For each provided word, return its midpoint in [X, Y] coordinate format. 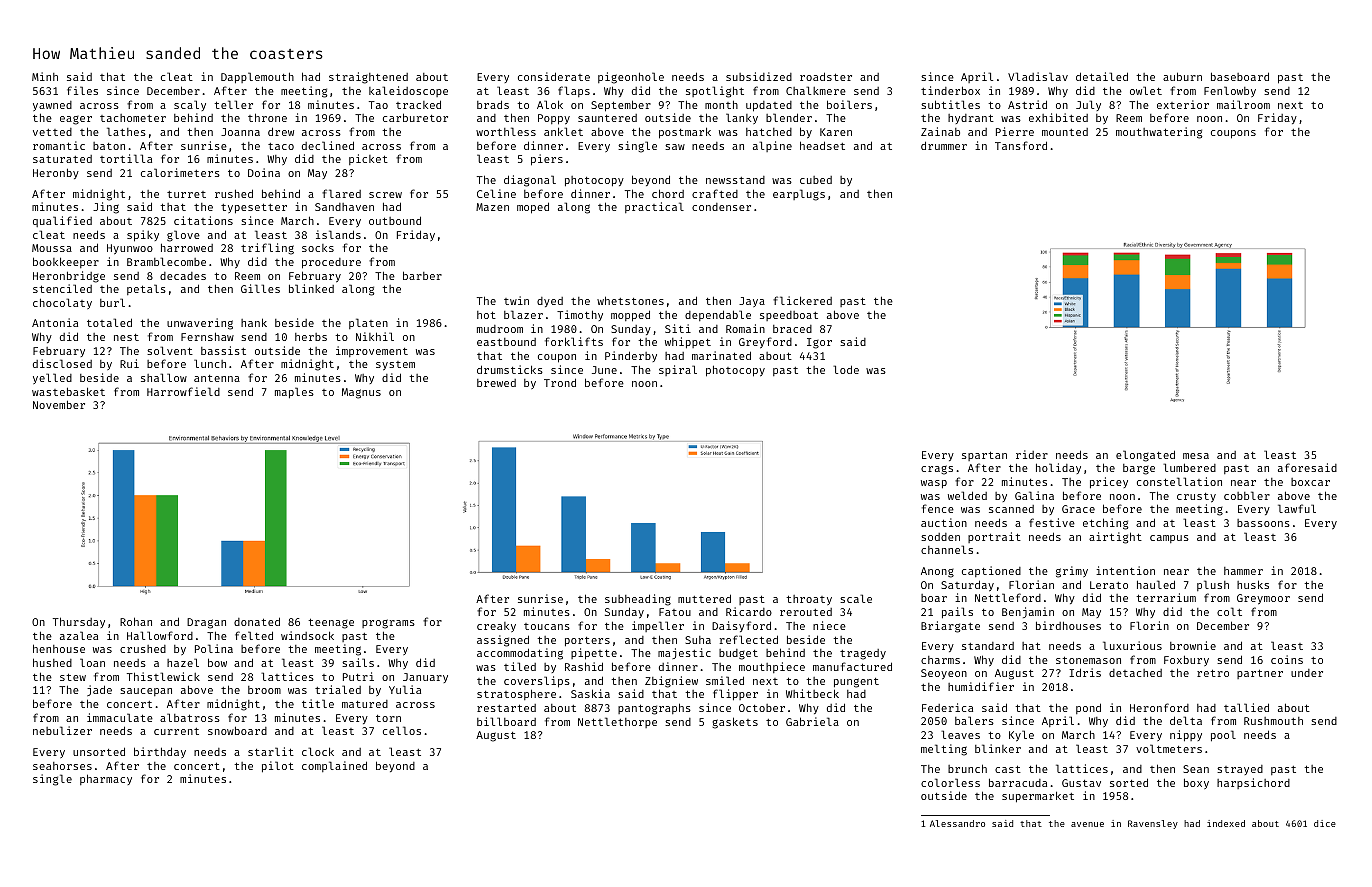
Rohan [136, 621]
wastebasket [68, 391]
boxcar [1310, 482]
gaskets [735, 723]
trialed [338, 689]
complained [334, 766]
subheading [638, 600]
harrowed [187, 247]
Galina [1034, 495]
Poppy [554, 119]
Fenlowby [1230, 91]
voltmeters [1169, 748]
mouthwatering [1159, 133]
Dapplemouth [257, 78]
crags [937, 470]
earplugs [799, 195]
